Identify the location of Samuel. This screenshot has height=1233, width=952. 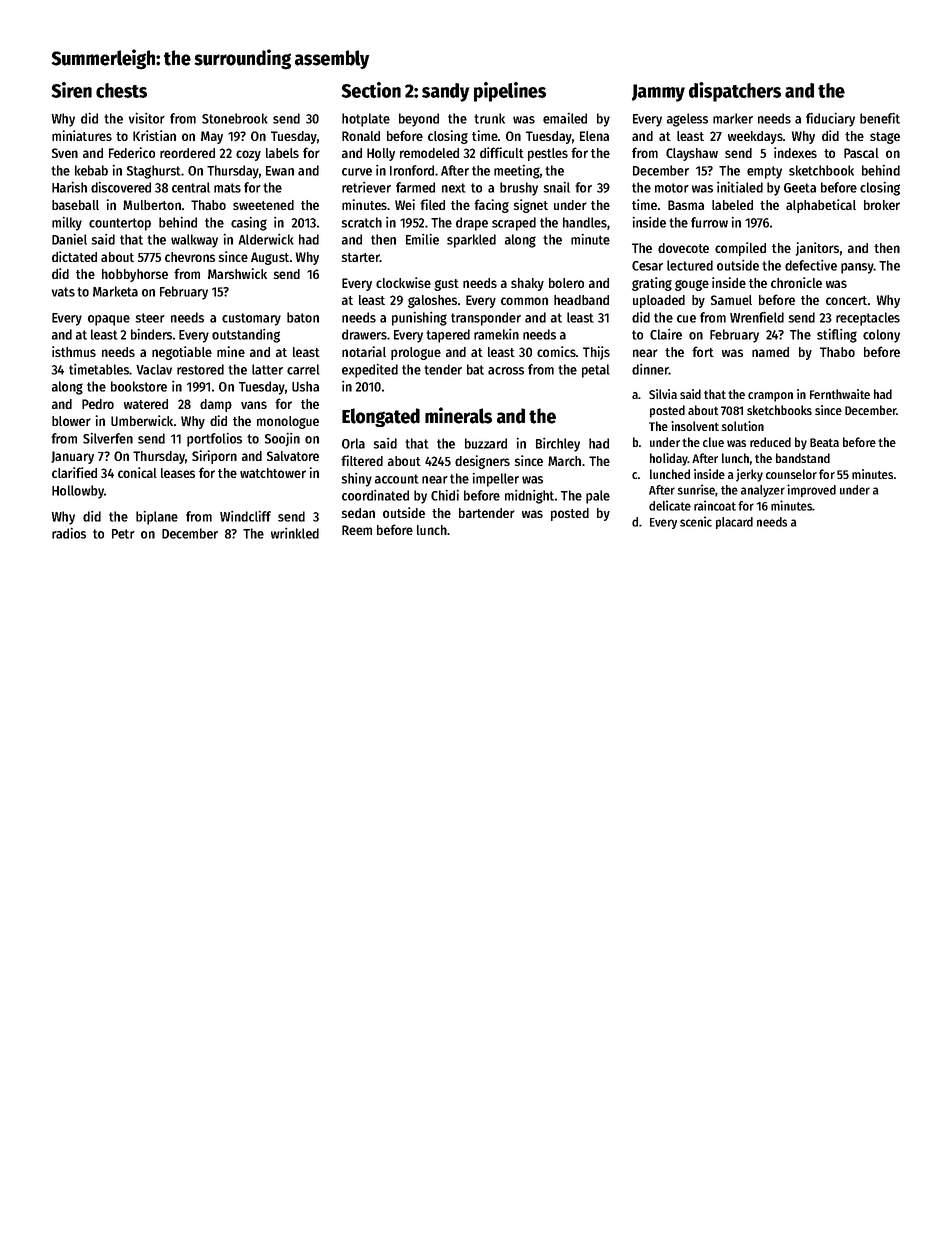
(731, 300).
